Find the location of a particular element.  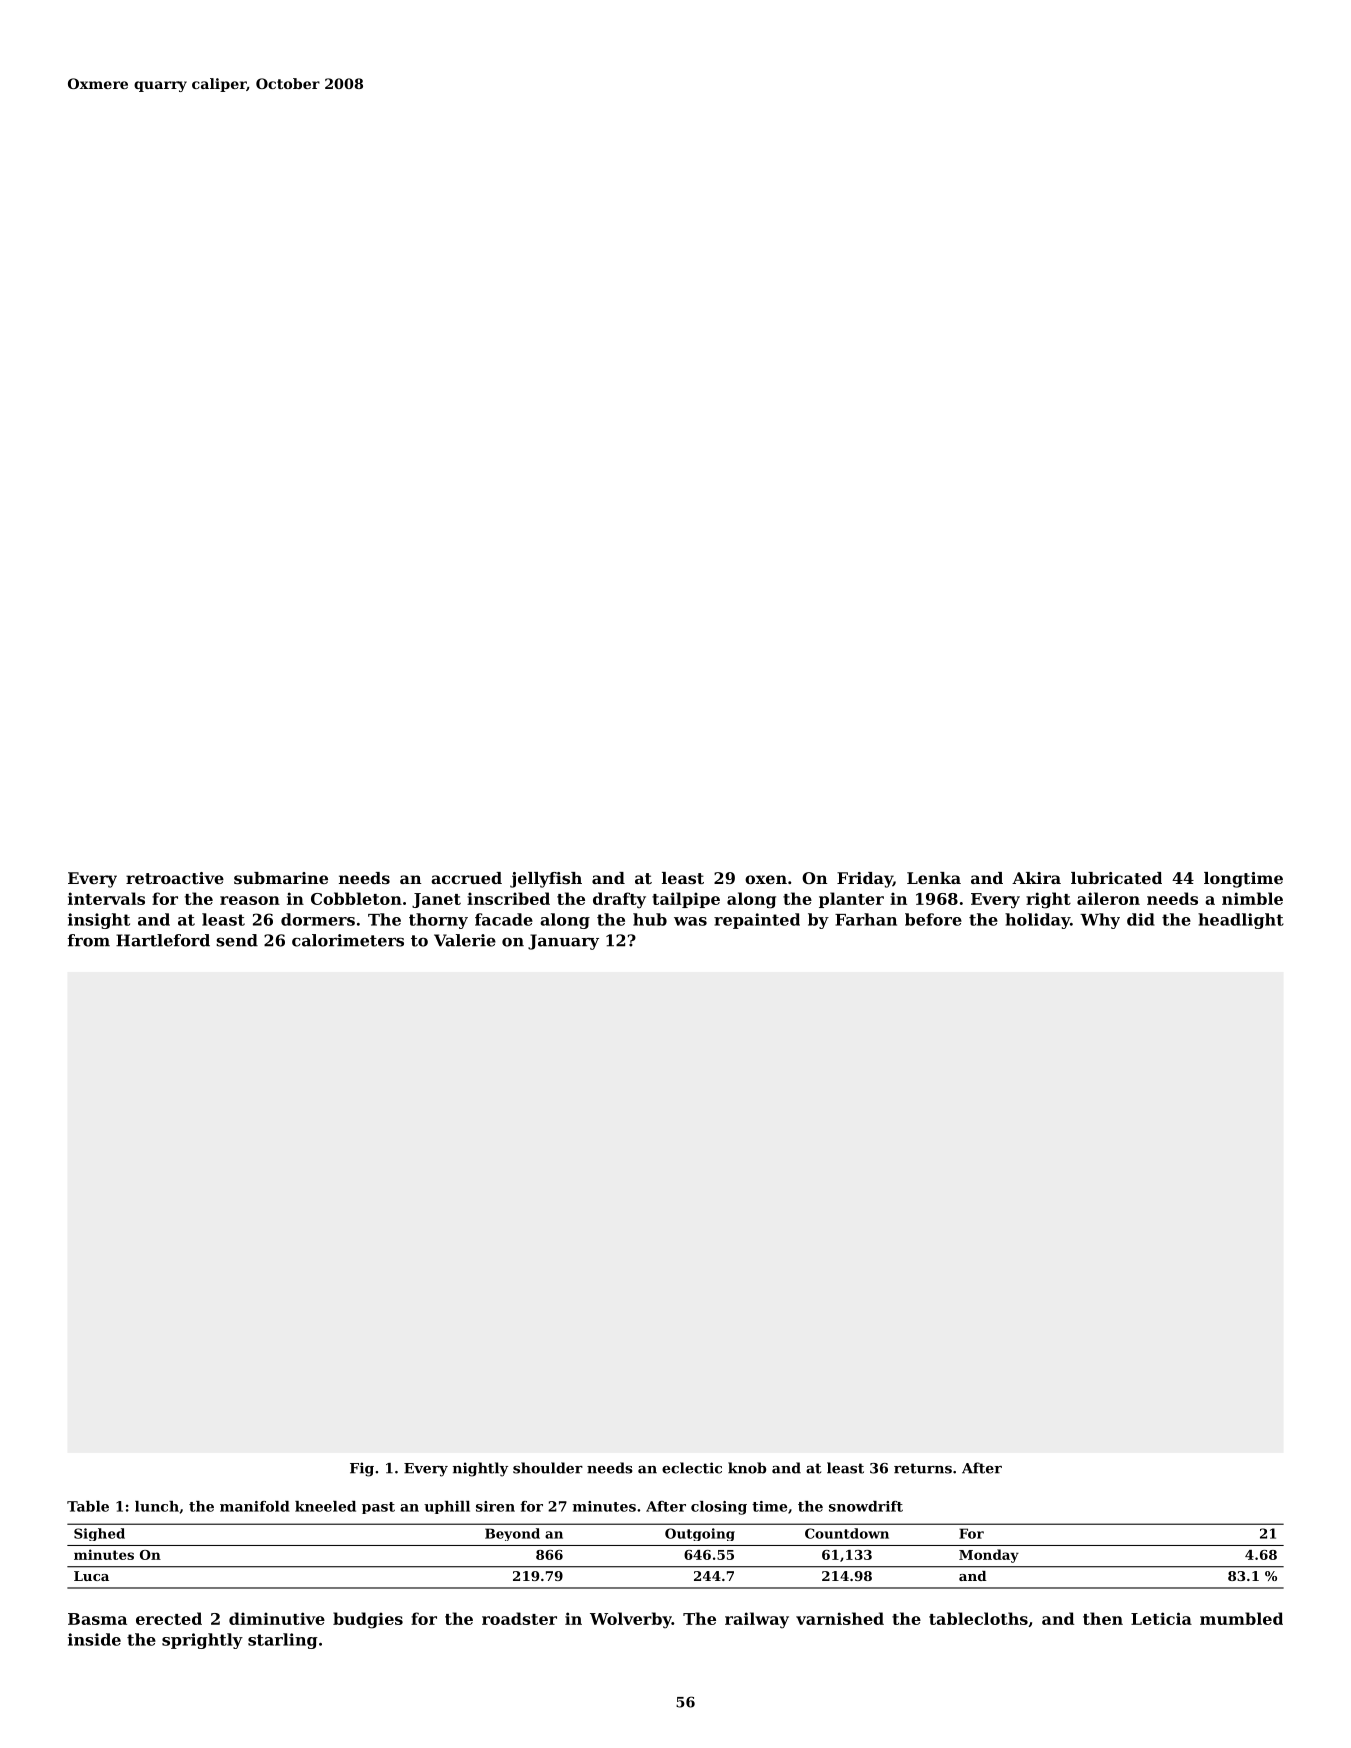

inside is located at coordinates (94, 1639).
